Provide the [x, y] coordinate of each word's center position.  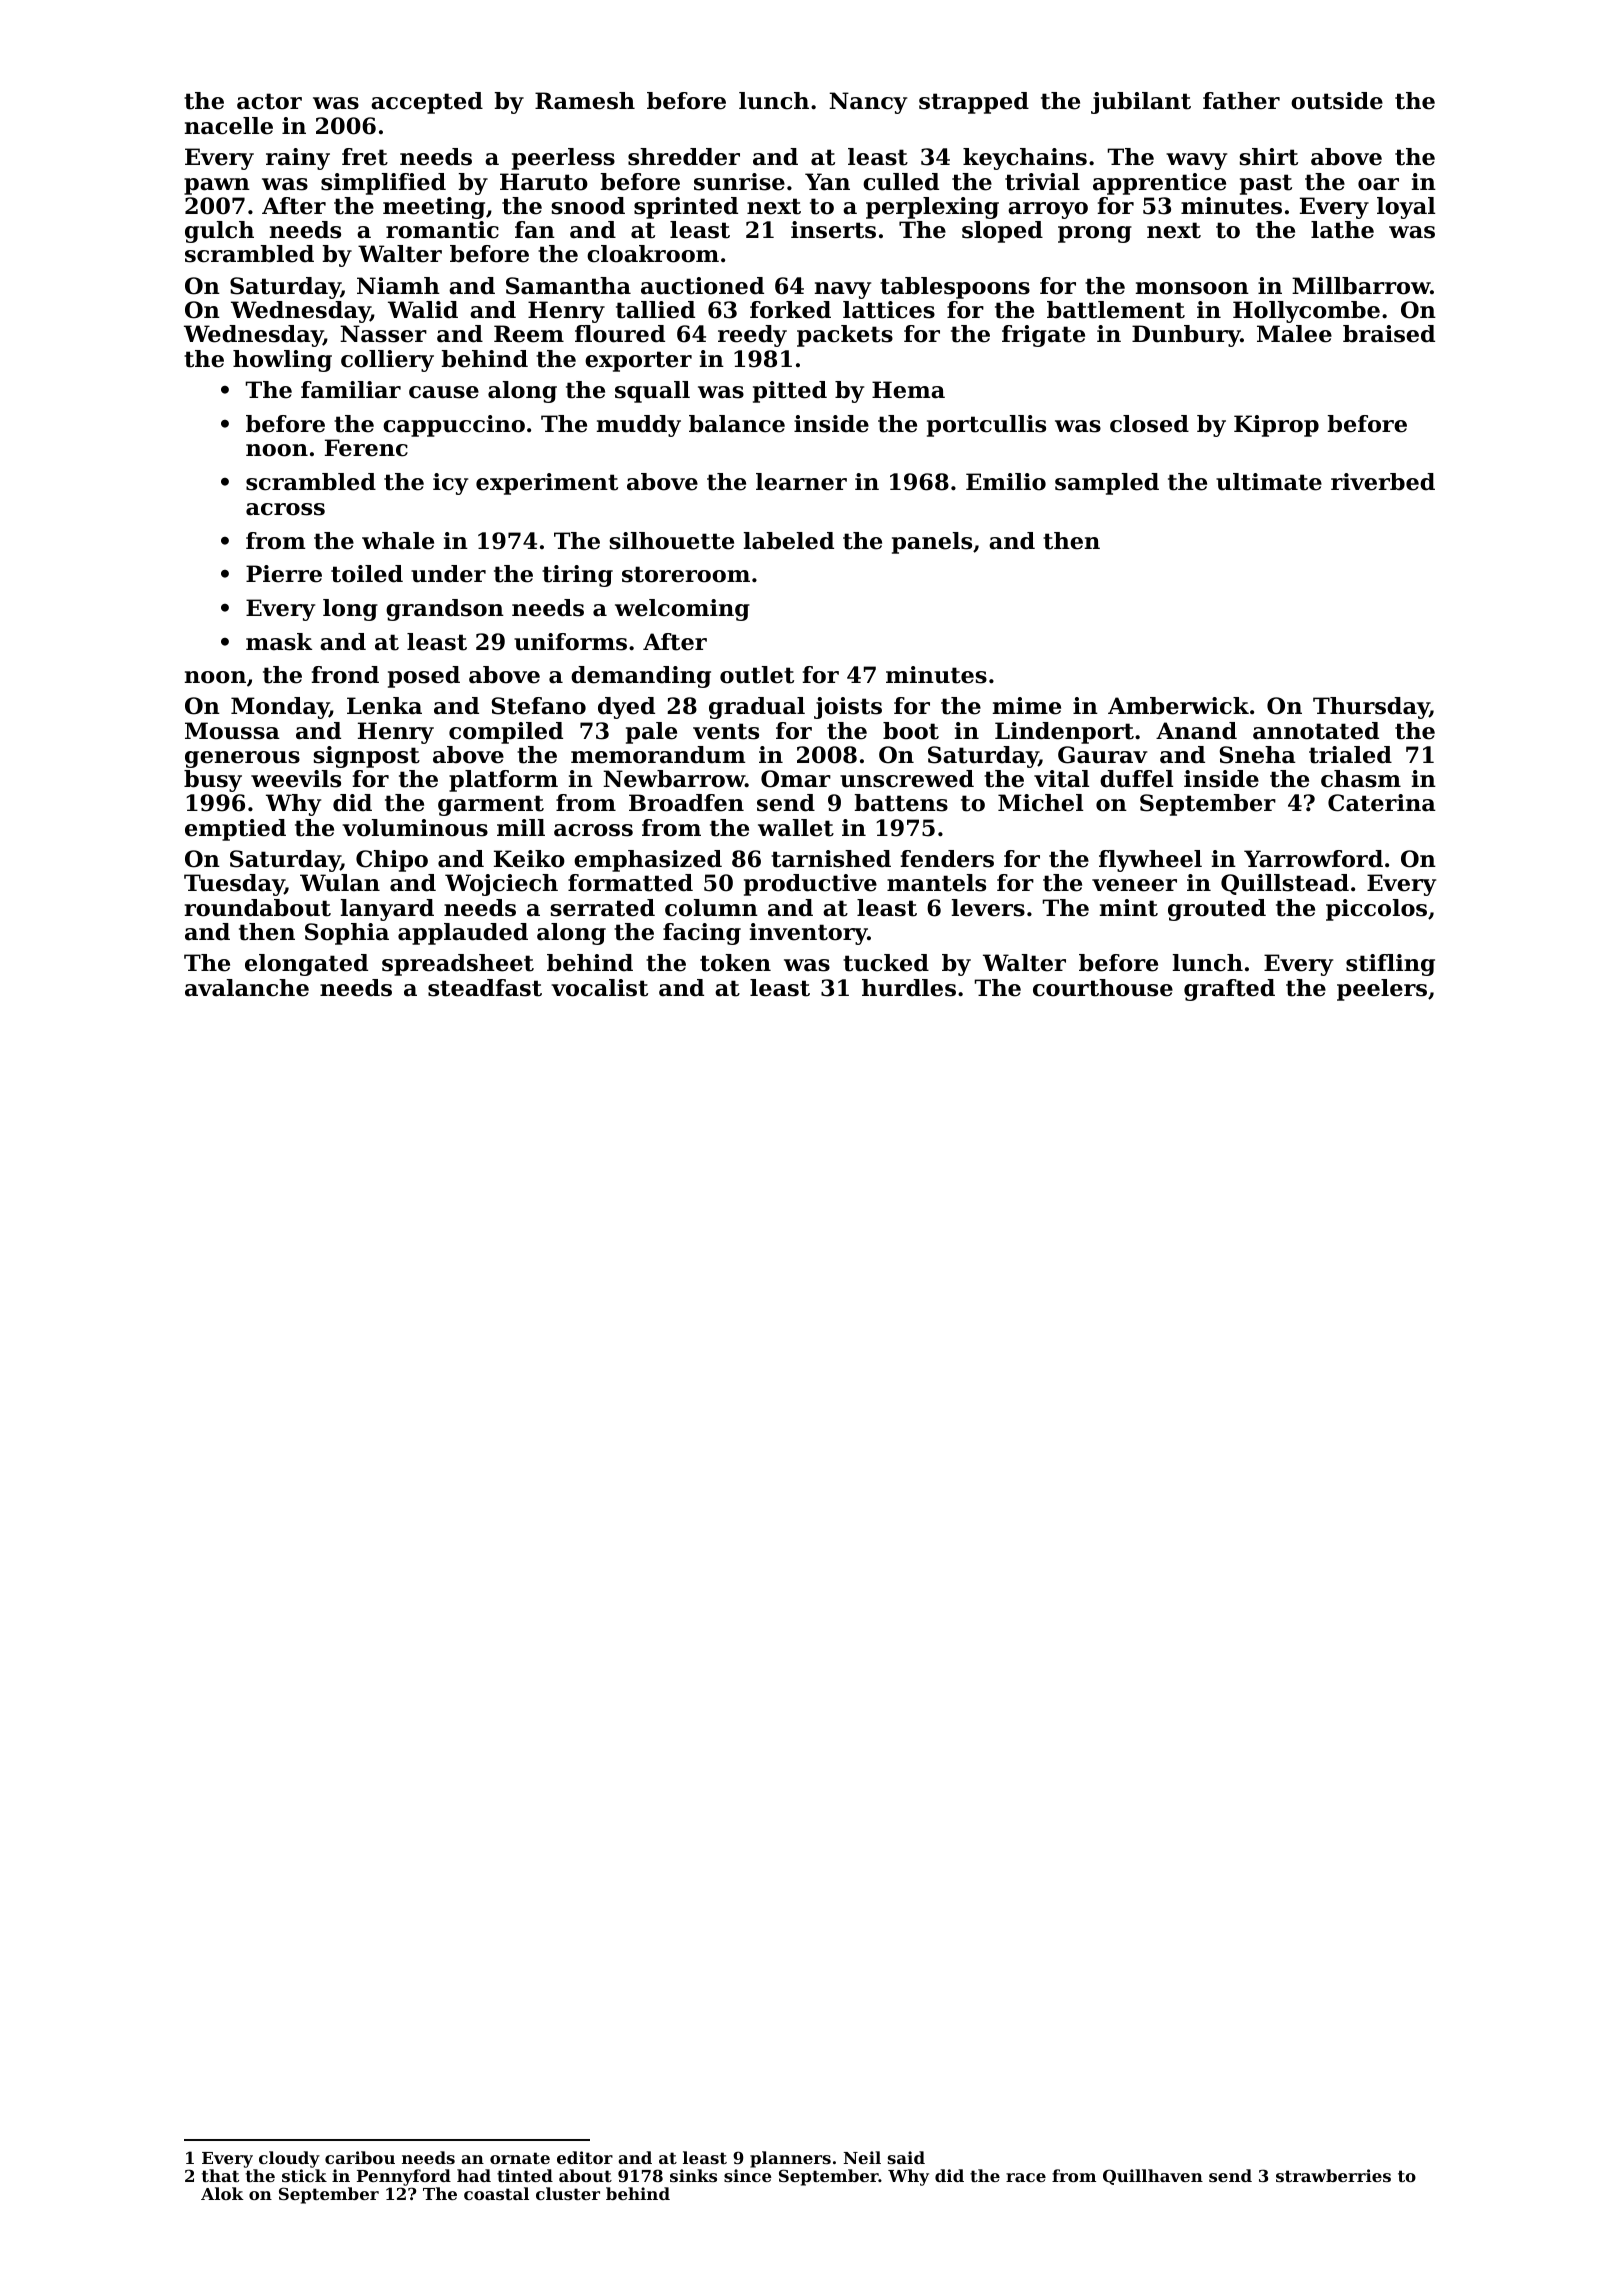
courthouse [1103, 988]
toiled [367, 574]
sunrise [739, 182]
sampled [1107, 484]
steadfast [485, 988]
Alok [222, 2193]
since [748, 2175]
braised [1389, 334]
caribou [360, 2157]
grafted [1229, 990]
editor [585, 2157]
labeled [789, 541]
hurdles [909, 988]
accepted [427, 103]
